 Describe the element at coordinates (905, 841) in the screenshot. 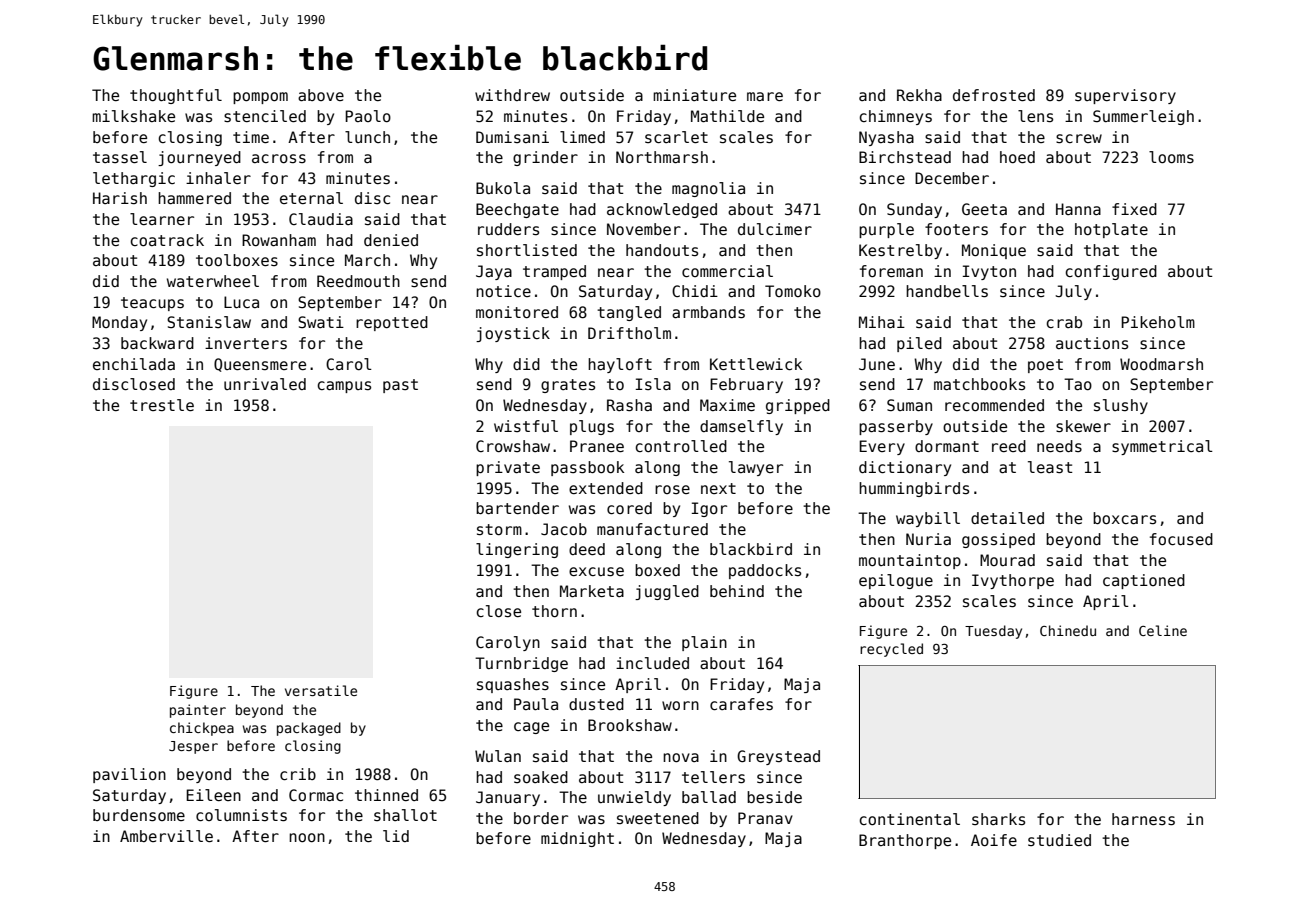

I see `Branthorpe` at that location.
